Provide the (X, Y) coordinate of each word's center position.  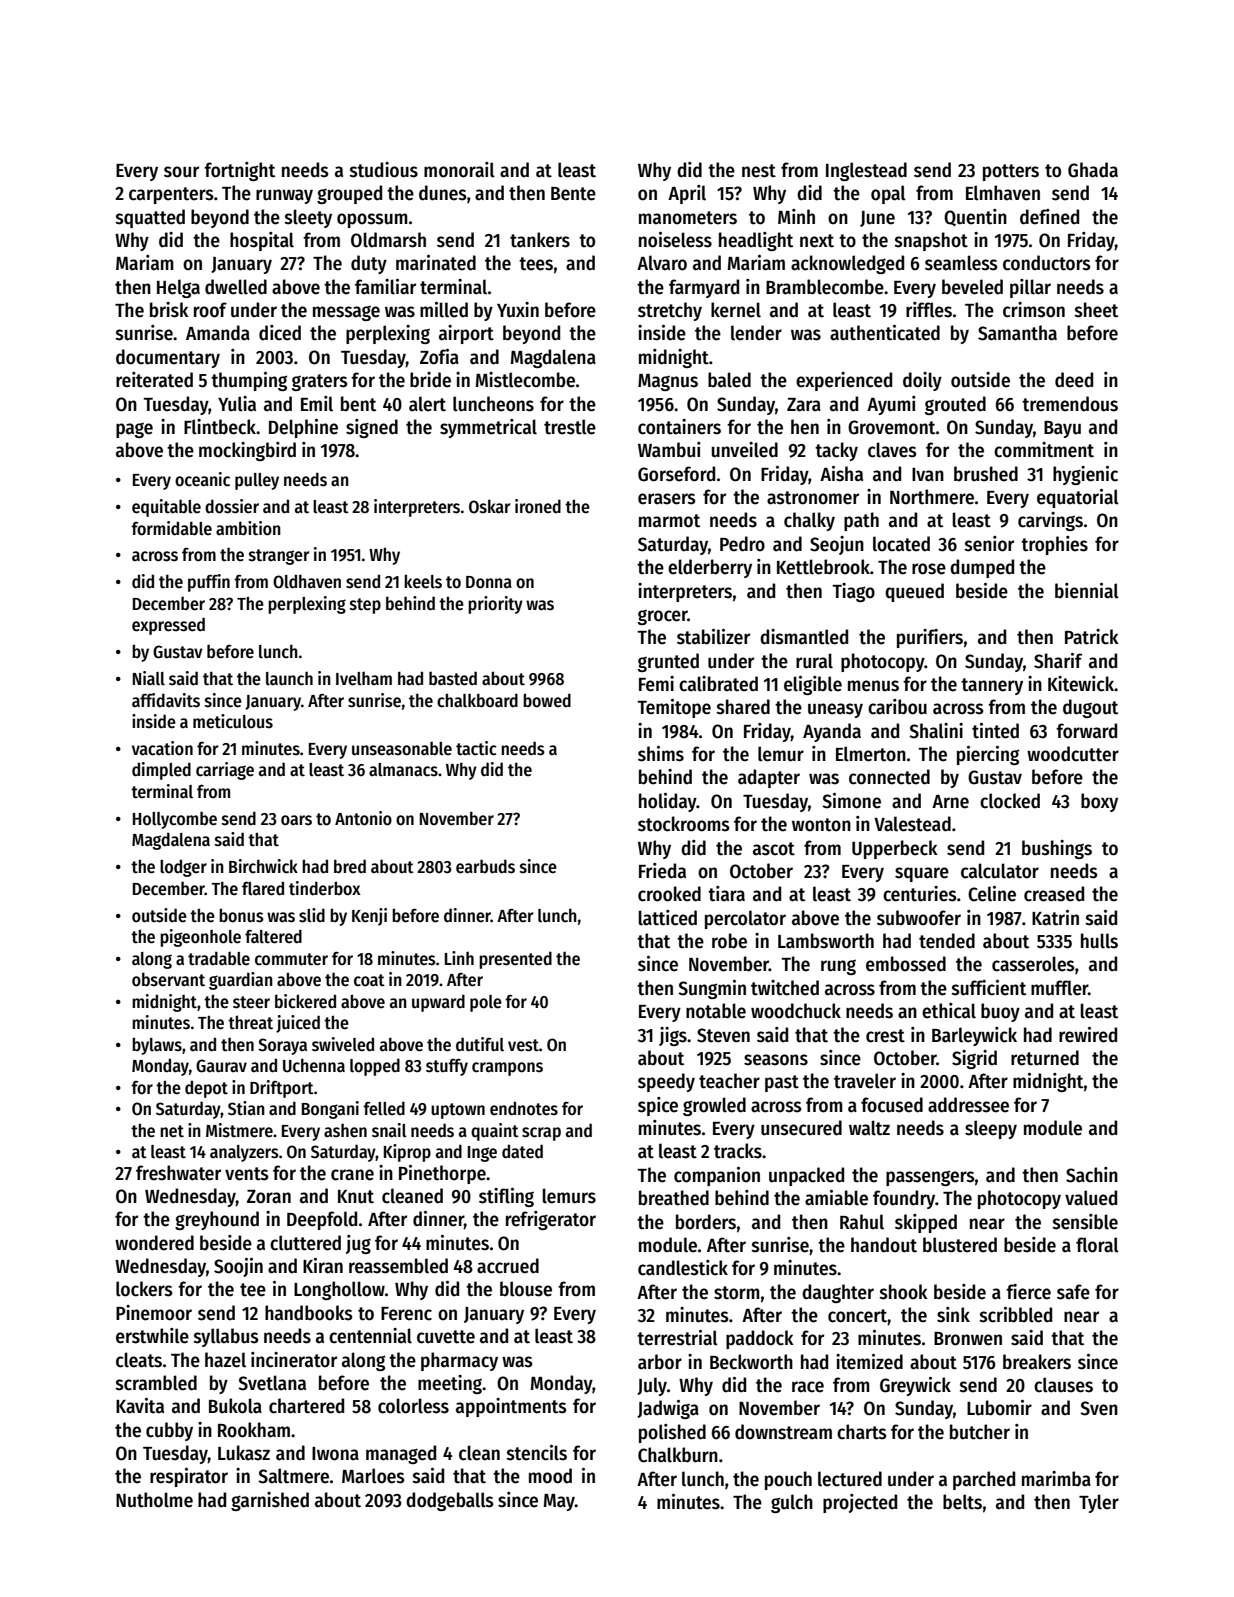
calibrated (718, 684)
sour (181, 172)
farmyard (704, 288)
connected (889, 777)
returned (1045, 1058)
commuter (291, 959)
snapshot (931, 241)
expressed (168, 626)
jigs (673, 1036)
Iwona (335, 1454)
